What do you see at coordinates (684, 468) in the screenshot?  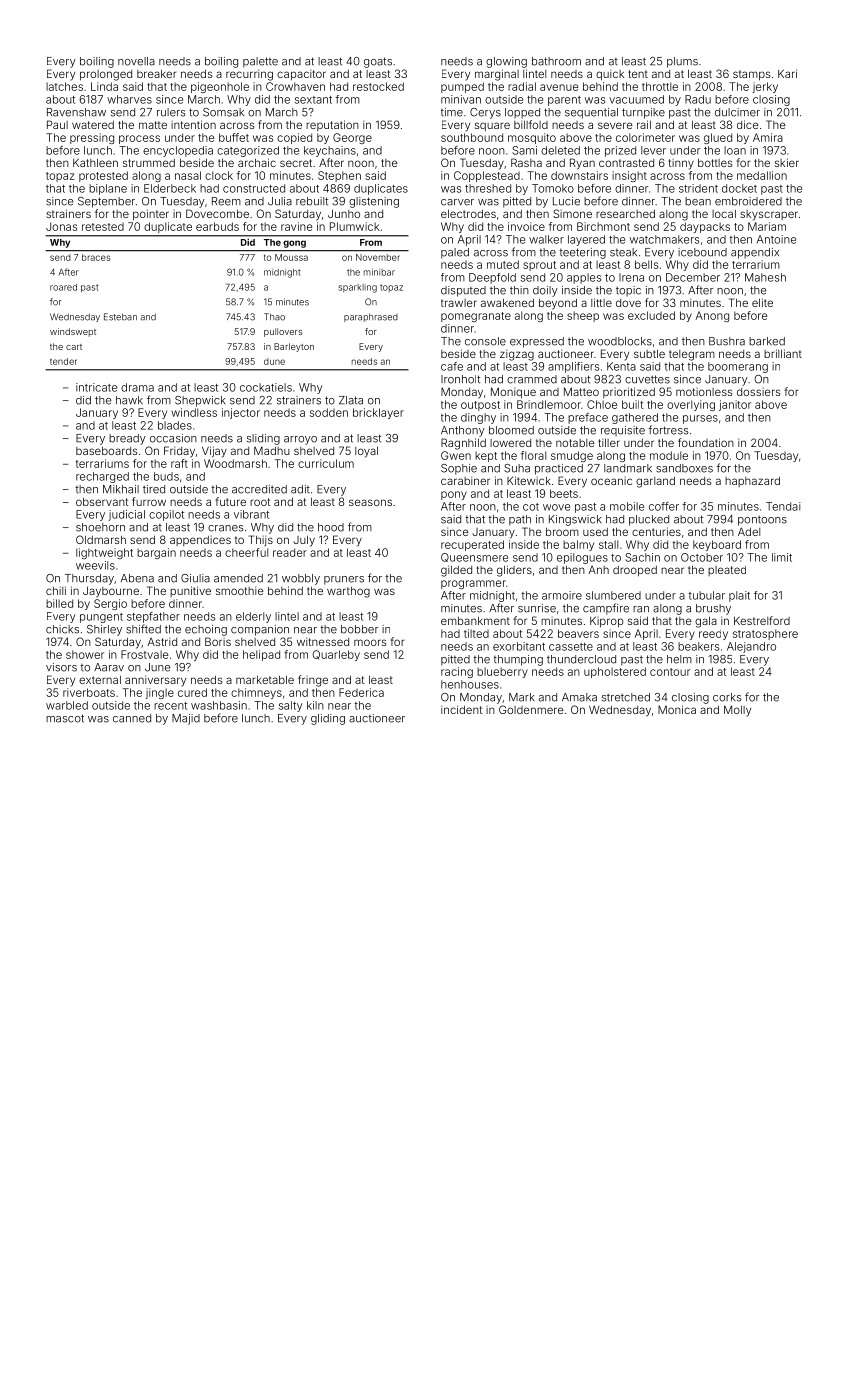 I see `sandboxes` at bounding box center [684, 468].
